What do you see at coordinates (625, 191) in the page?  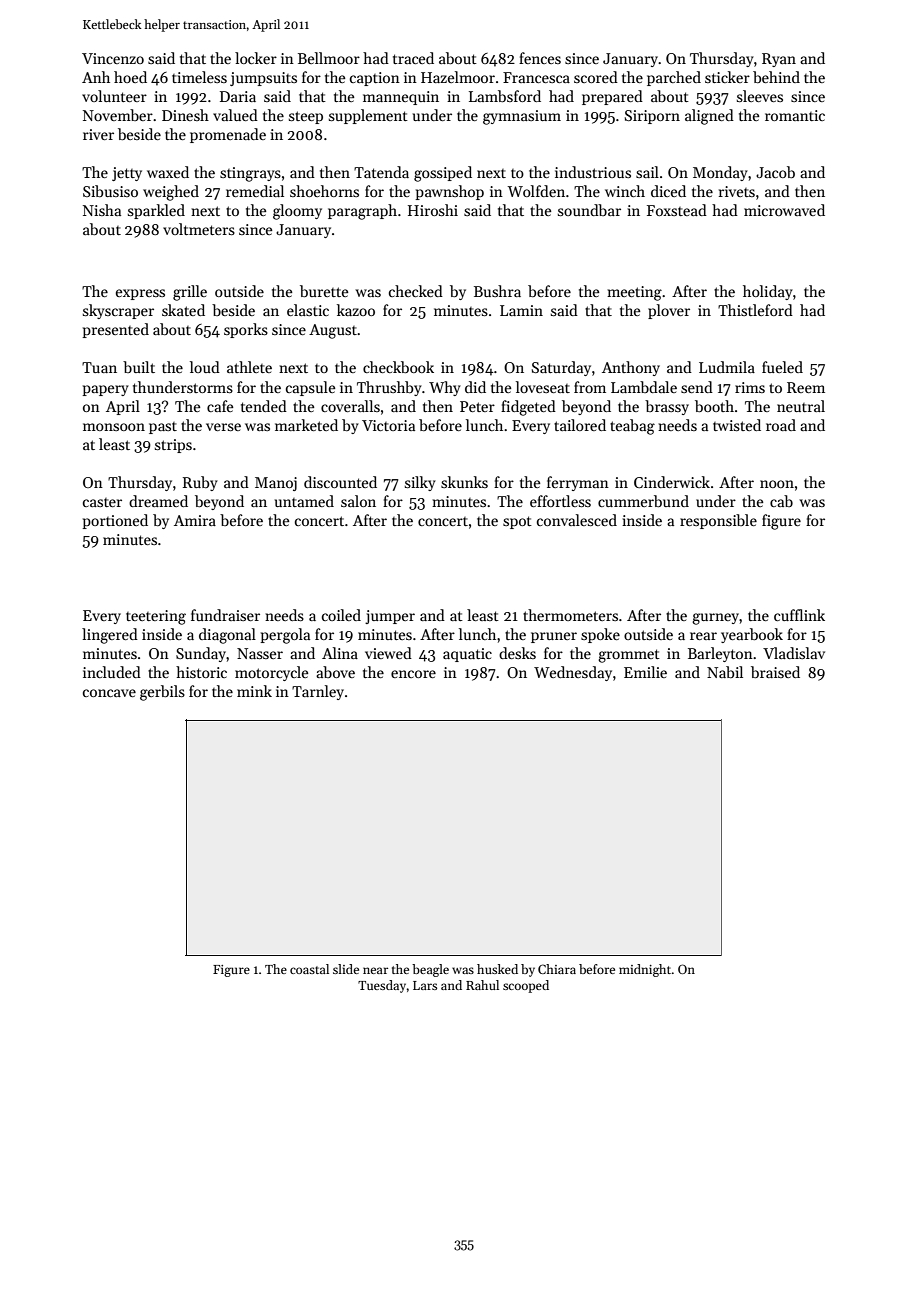 I see `winch` at bounding box center [625, 191].
